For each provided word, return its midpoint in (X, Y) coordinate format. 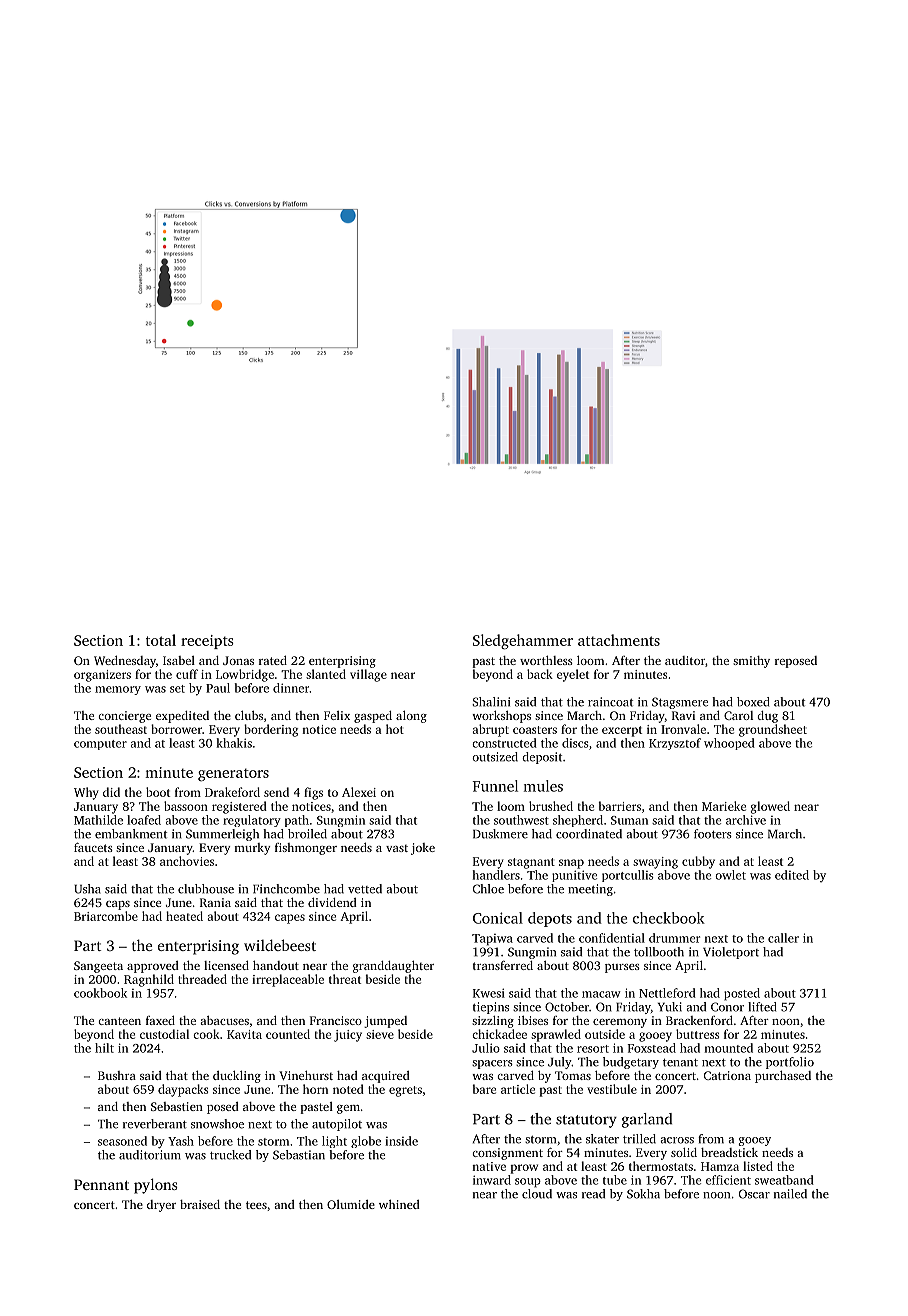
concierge (124, 717)
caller (783, 938)
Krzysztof (675, 744)
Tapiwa (492, 940)
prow (524, 1169)
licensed (226, 965)
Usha (87, 889)
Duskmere (500, 834)
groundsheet (773, 730)
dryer (161, 1206)
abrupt (490, 730)
